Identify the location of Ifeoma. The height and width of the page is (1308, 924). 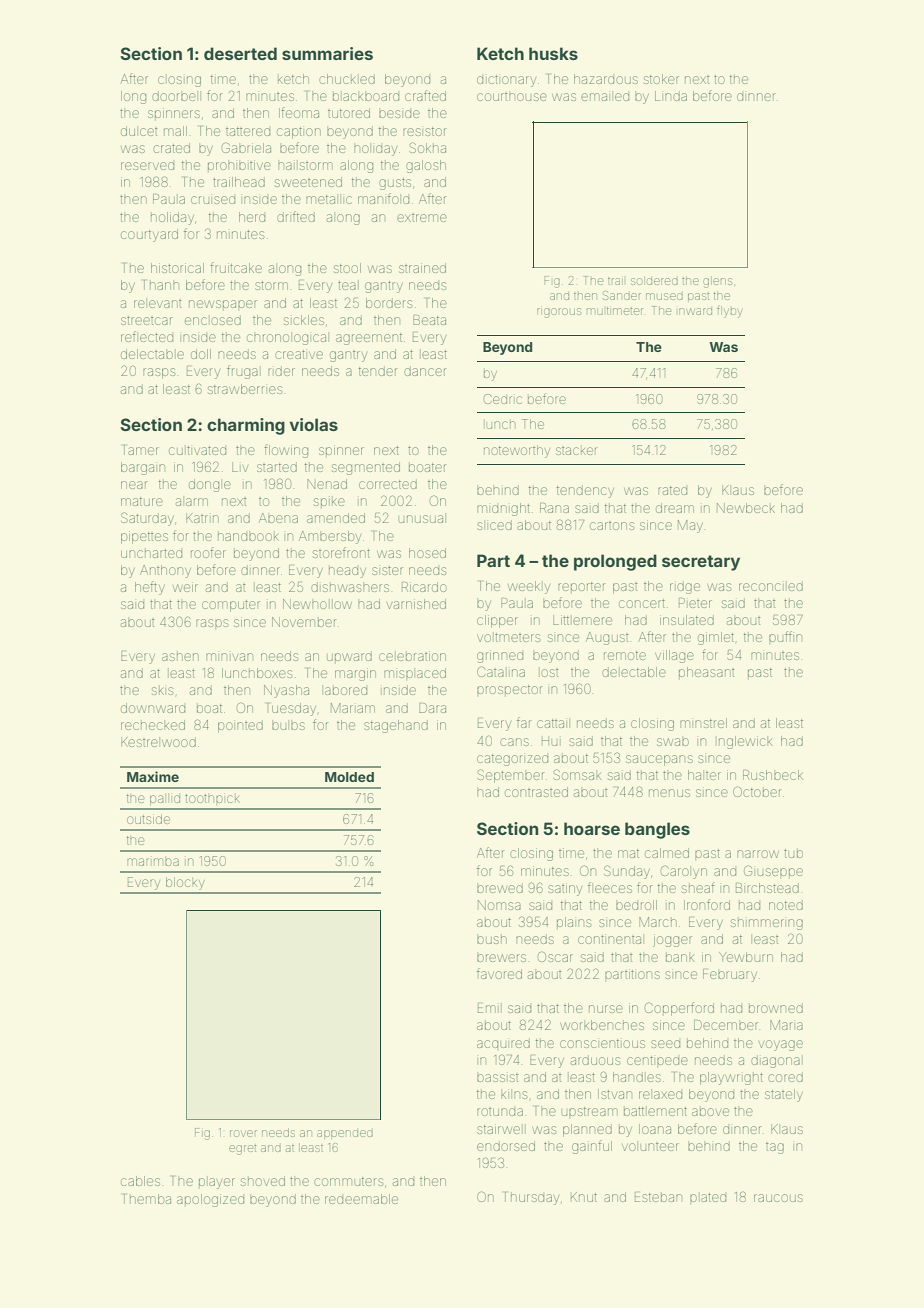
(299, 112).
